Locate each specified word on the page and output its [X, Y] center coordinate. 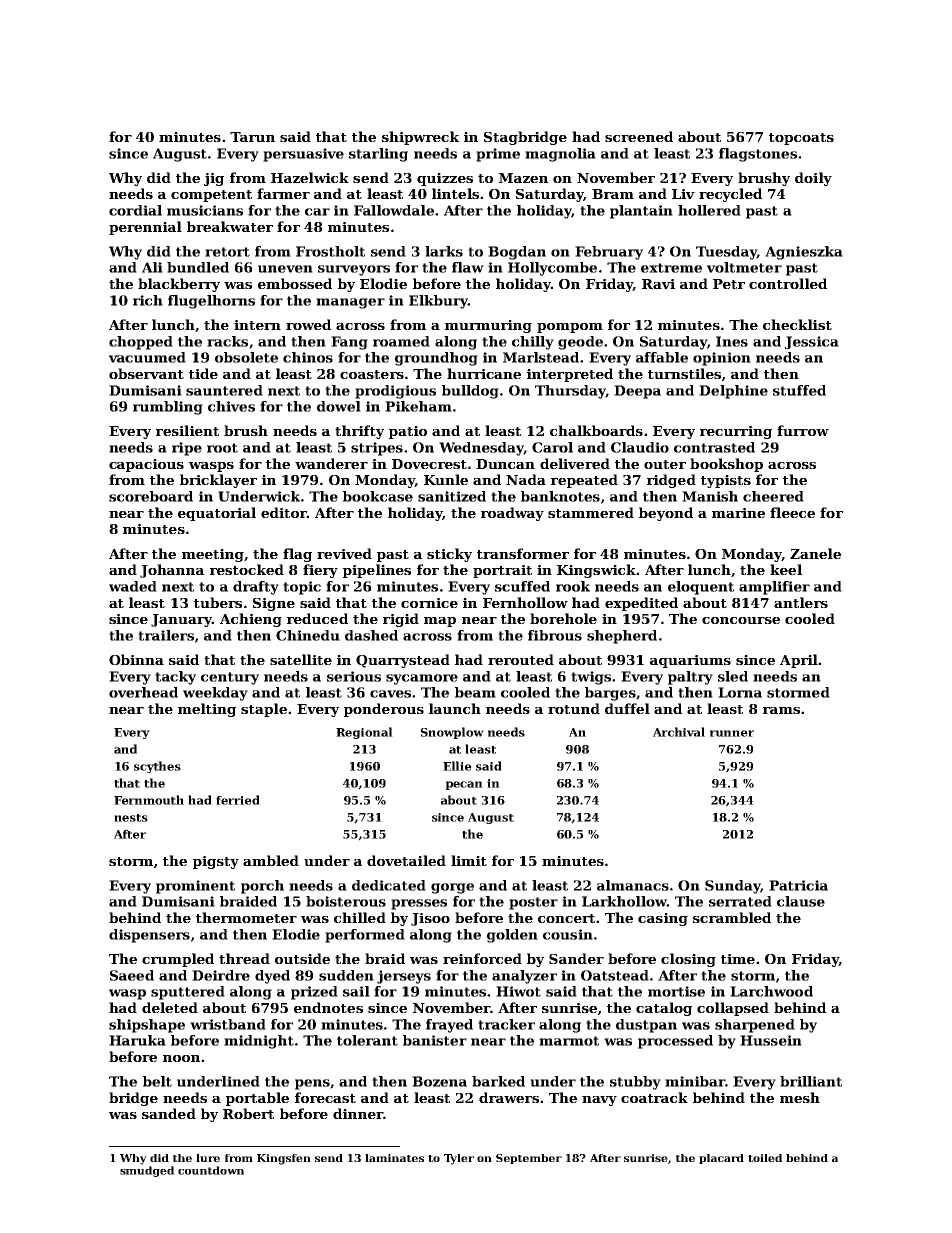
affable [662, 357]
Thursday [570, 392]
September [529, 1159]
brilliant [811, 1081]
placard [721, 1159]
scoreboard [151, 496]
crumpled [178, 960]
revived [344, 553]
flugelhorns [211, 302]
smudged [147, 1171]
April [799, 661]
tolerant [367, 1040]
